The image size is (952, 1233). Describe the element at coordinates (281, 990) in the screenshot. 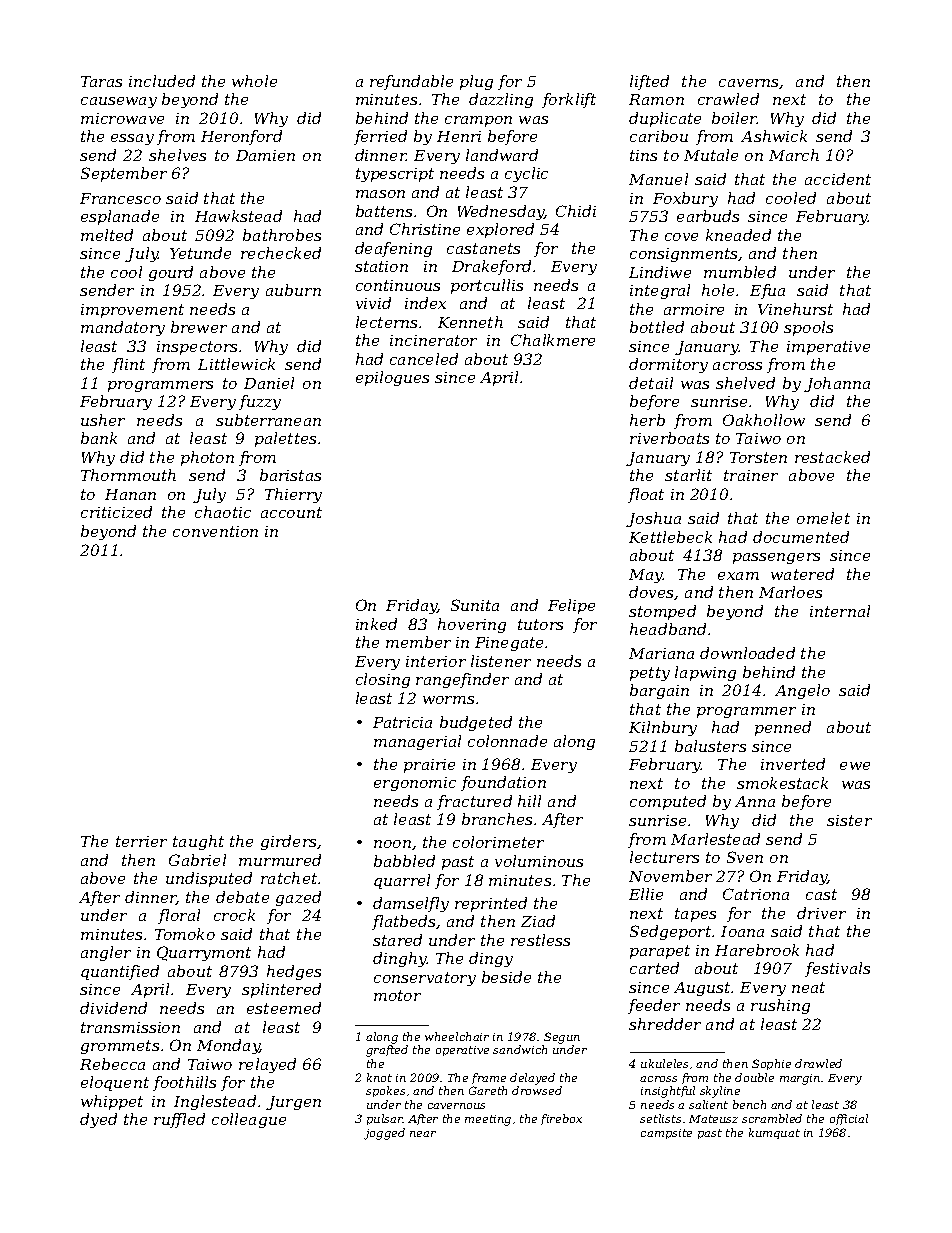

I see `splintered` at that location.
